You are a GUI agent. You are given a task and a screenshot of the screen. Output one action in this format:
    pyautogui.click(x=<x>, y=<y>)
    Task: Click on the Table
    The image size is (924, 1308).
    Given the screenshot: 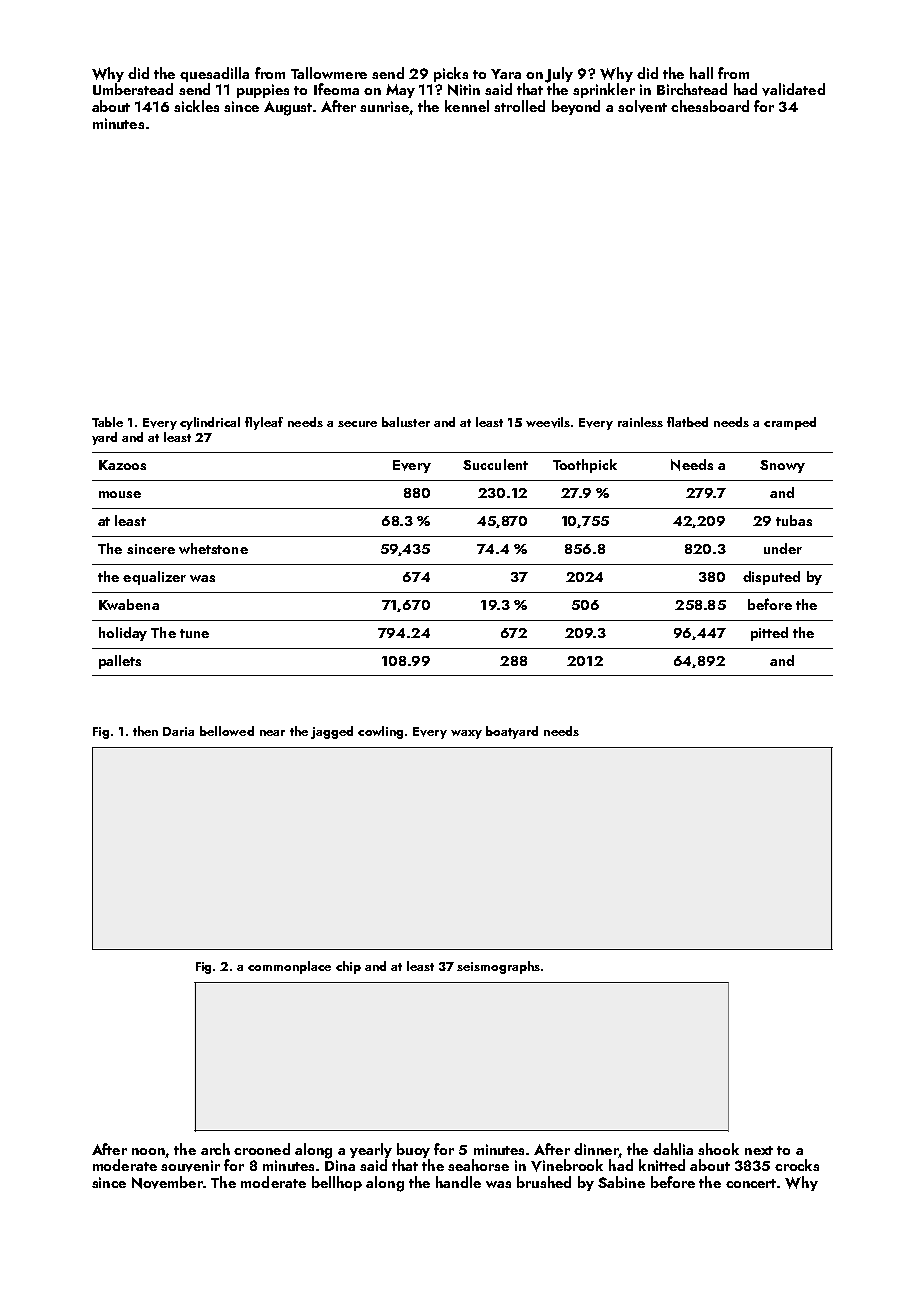 What is the action you would take?
    pyautogui.click(x=107, y=422)
